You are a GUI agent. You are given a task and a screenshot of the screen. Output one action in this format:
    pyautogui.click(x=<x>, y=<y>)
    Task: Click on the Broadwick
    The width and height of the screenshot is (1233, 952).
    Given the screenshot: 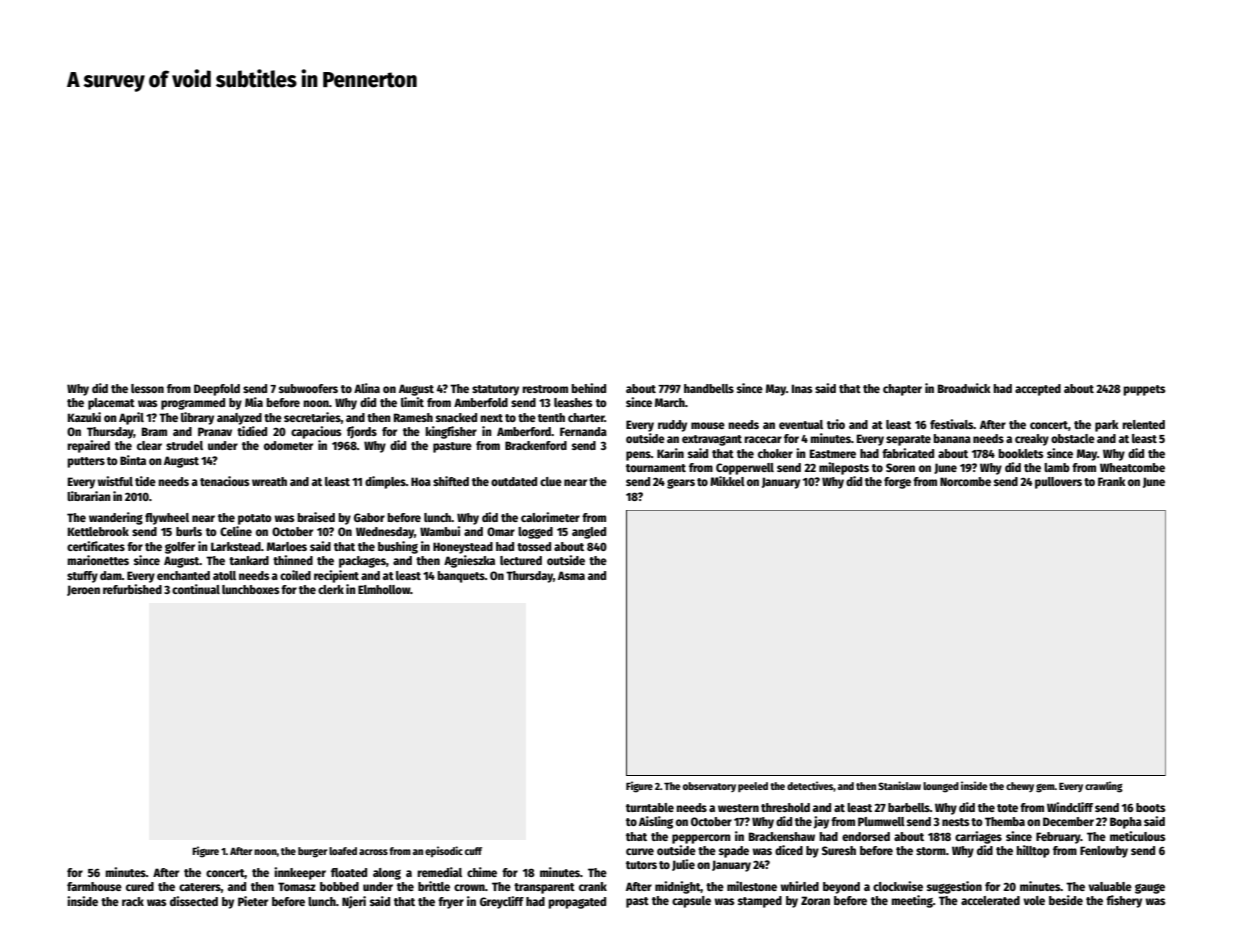 What is the action you would take?
    pyautogui.click(x=964, y=388)
